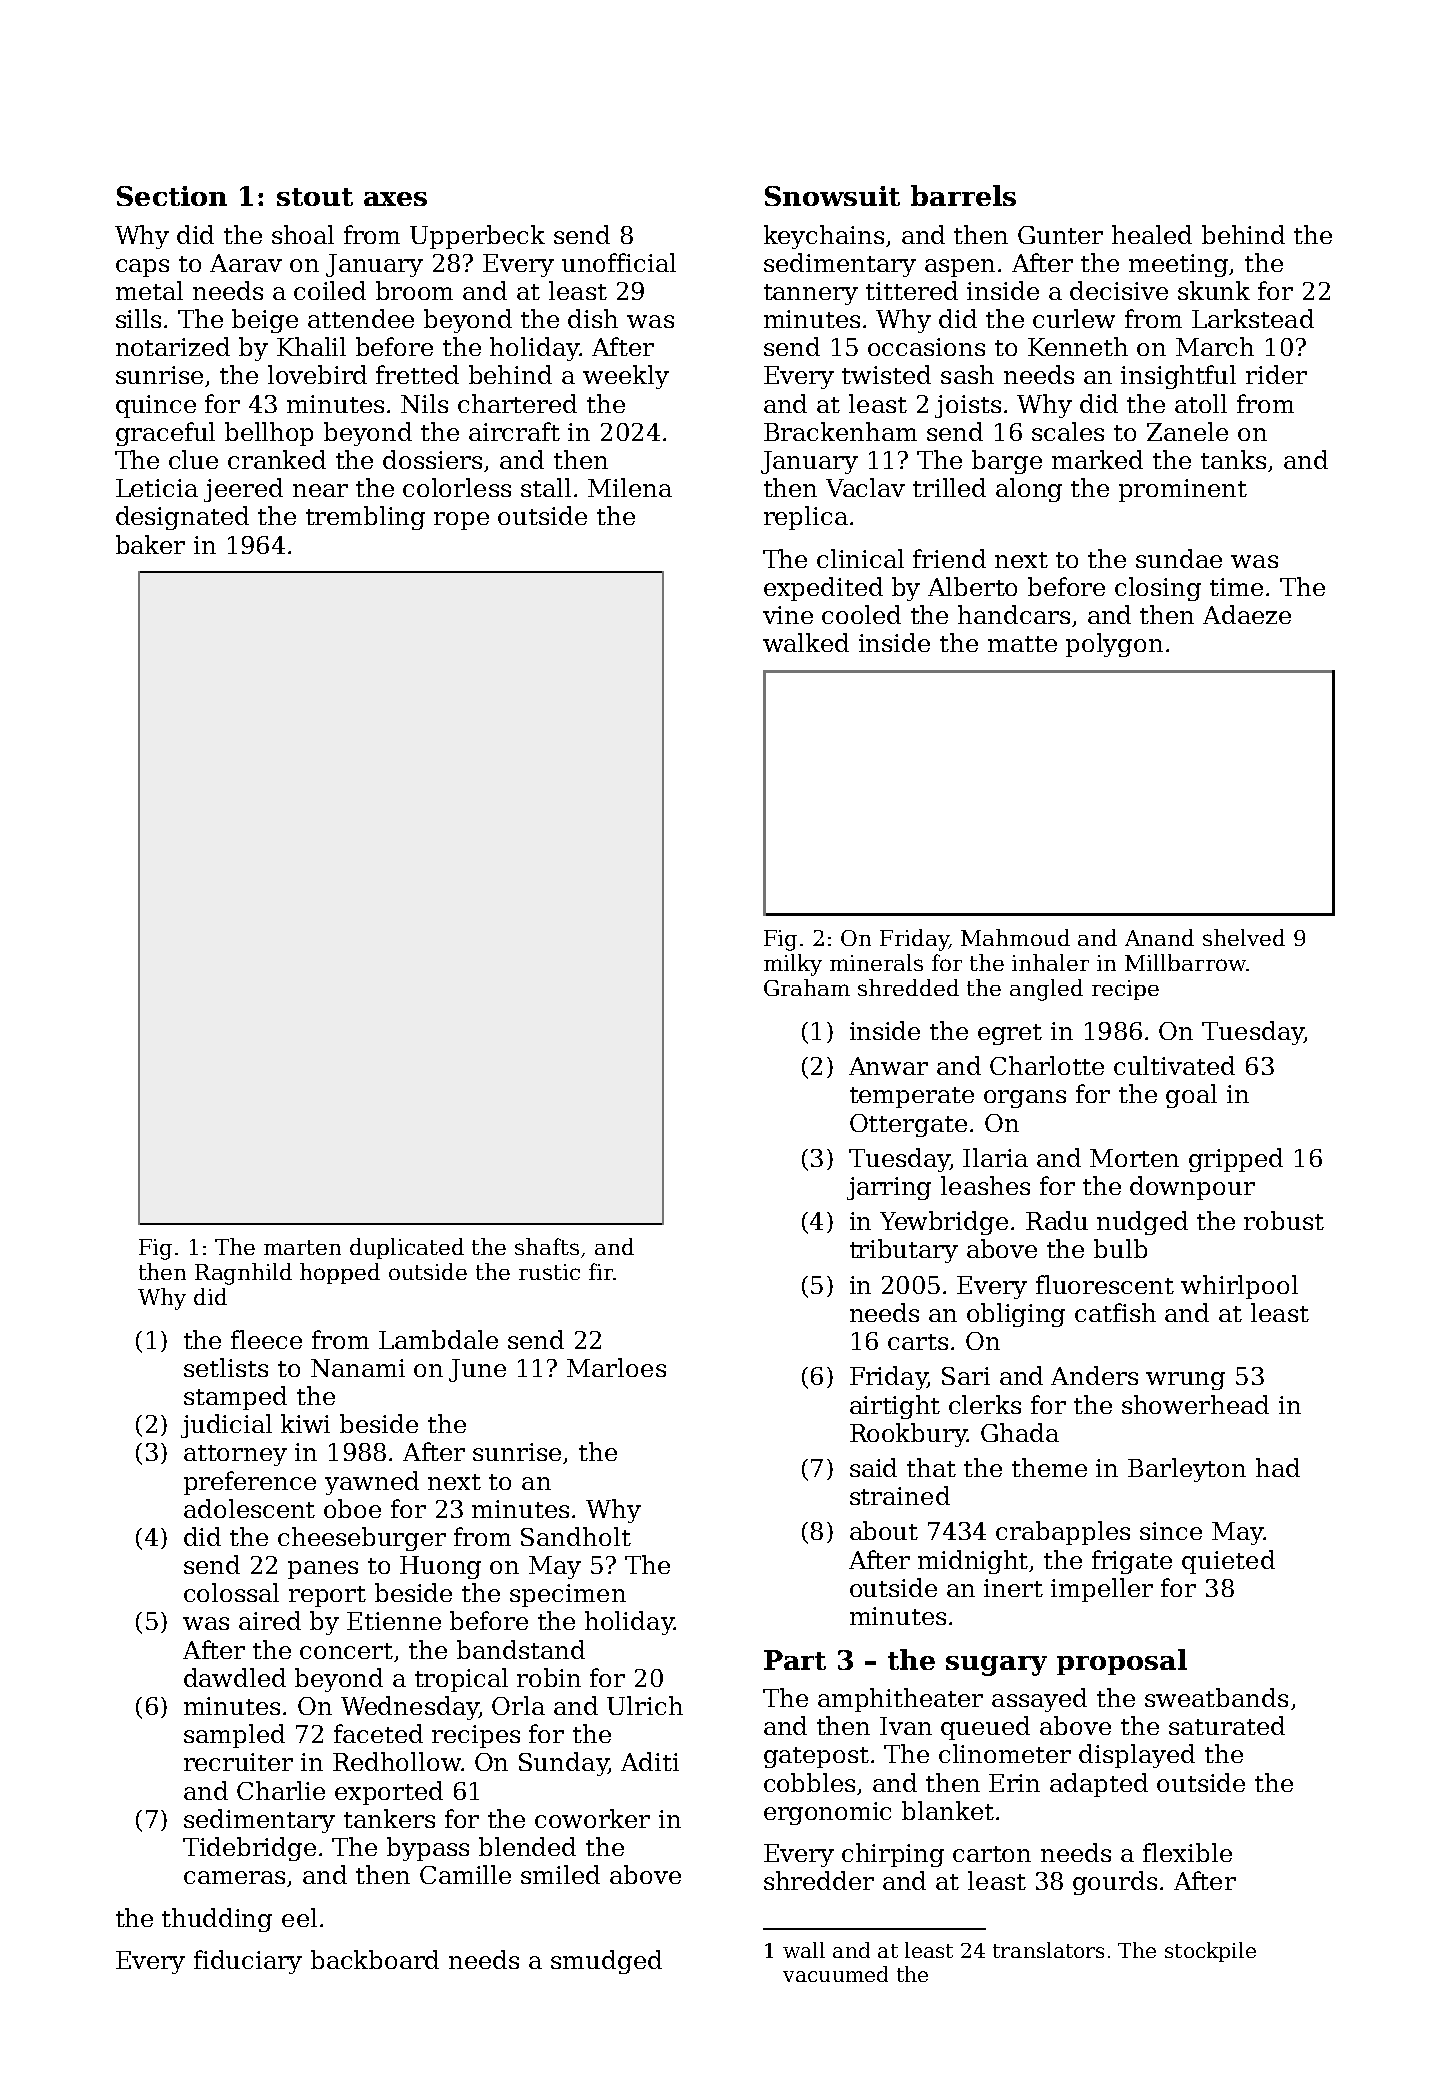 This screenshot has width=1450, height=2100. What do you see at coordinates (315, 197) in the screenshot?
I see `stout` at bounding box center [315, 197].
